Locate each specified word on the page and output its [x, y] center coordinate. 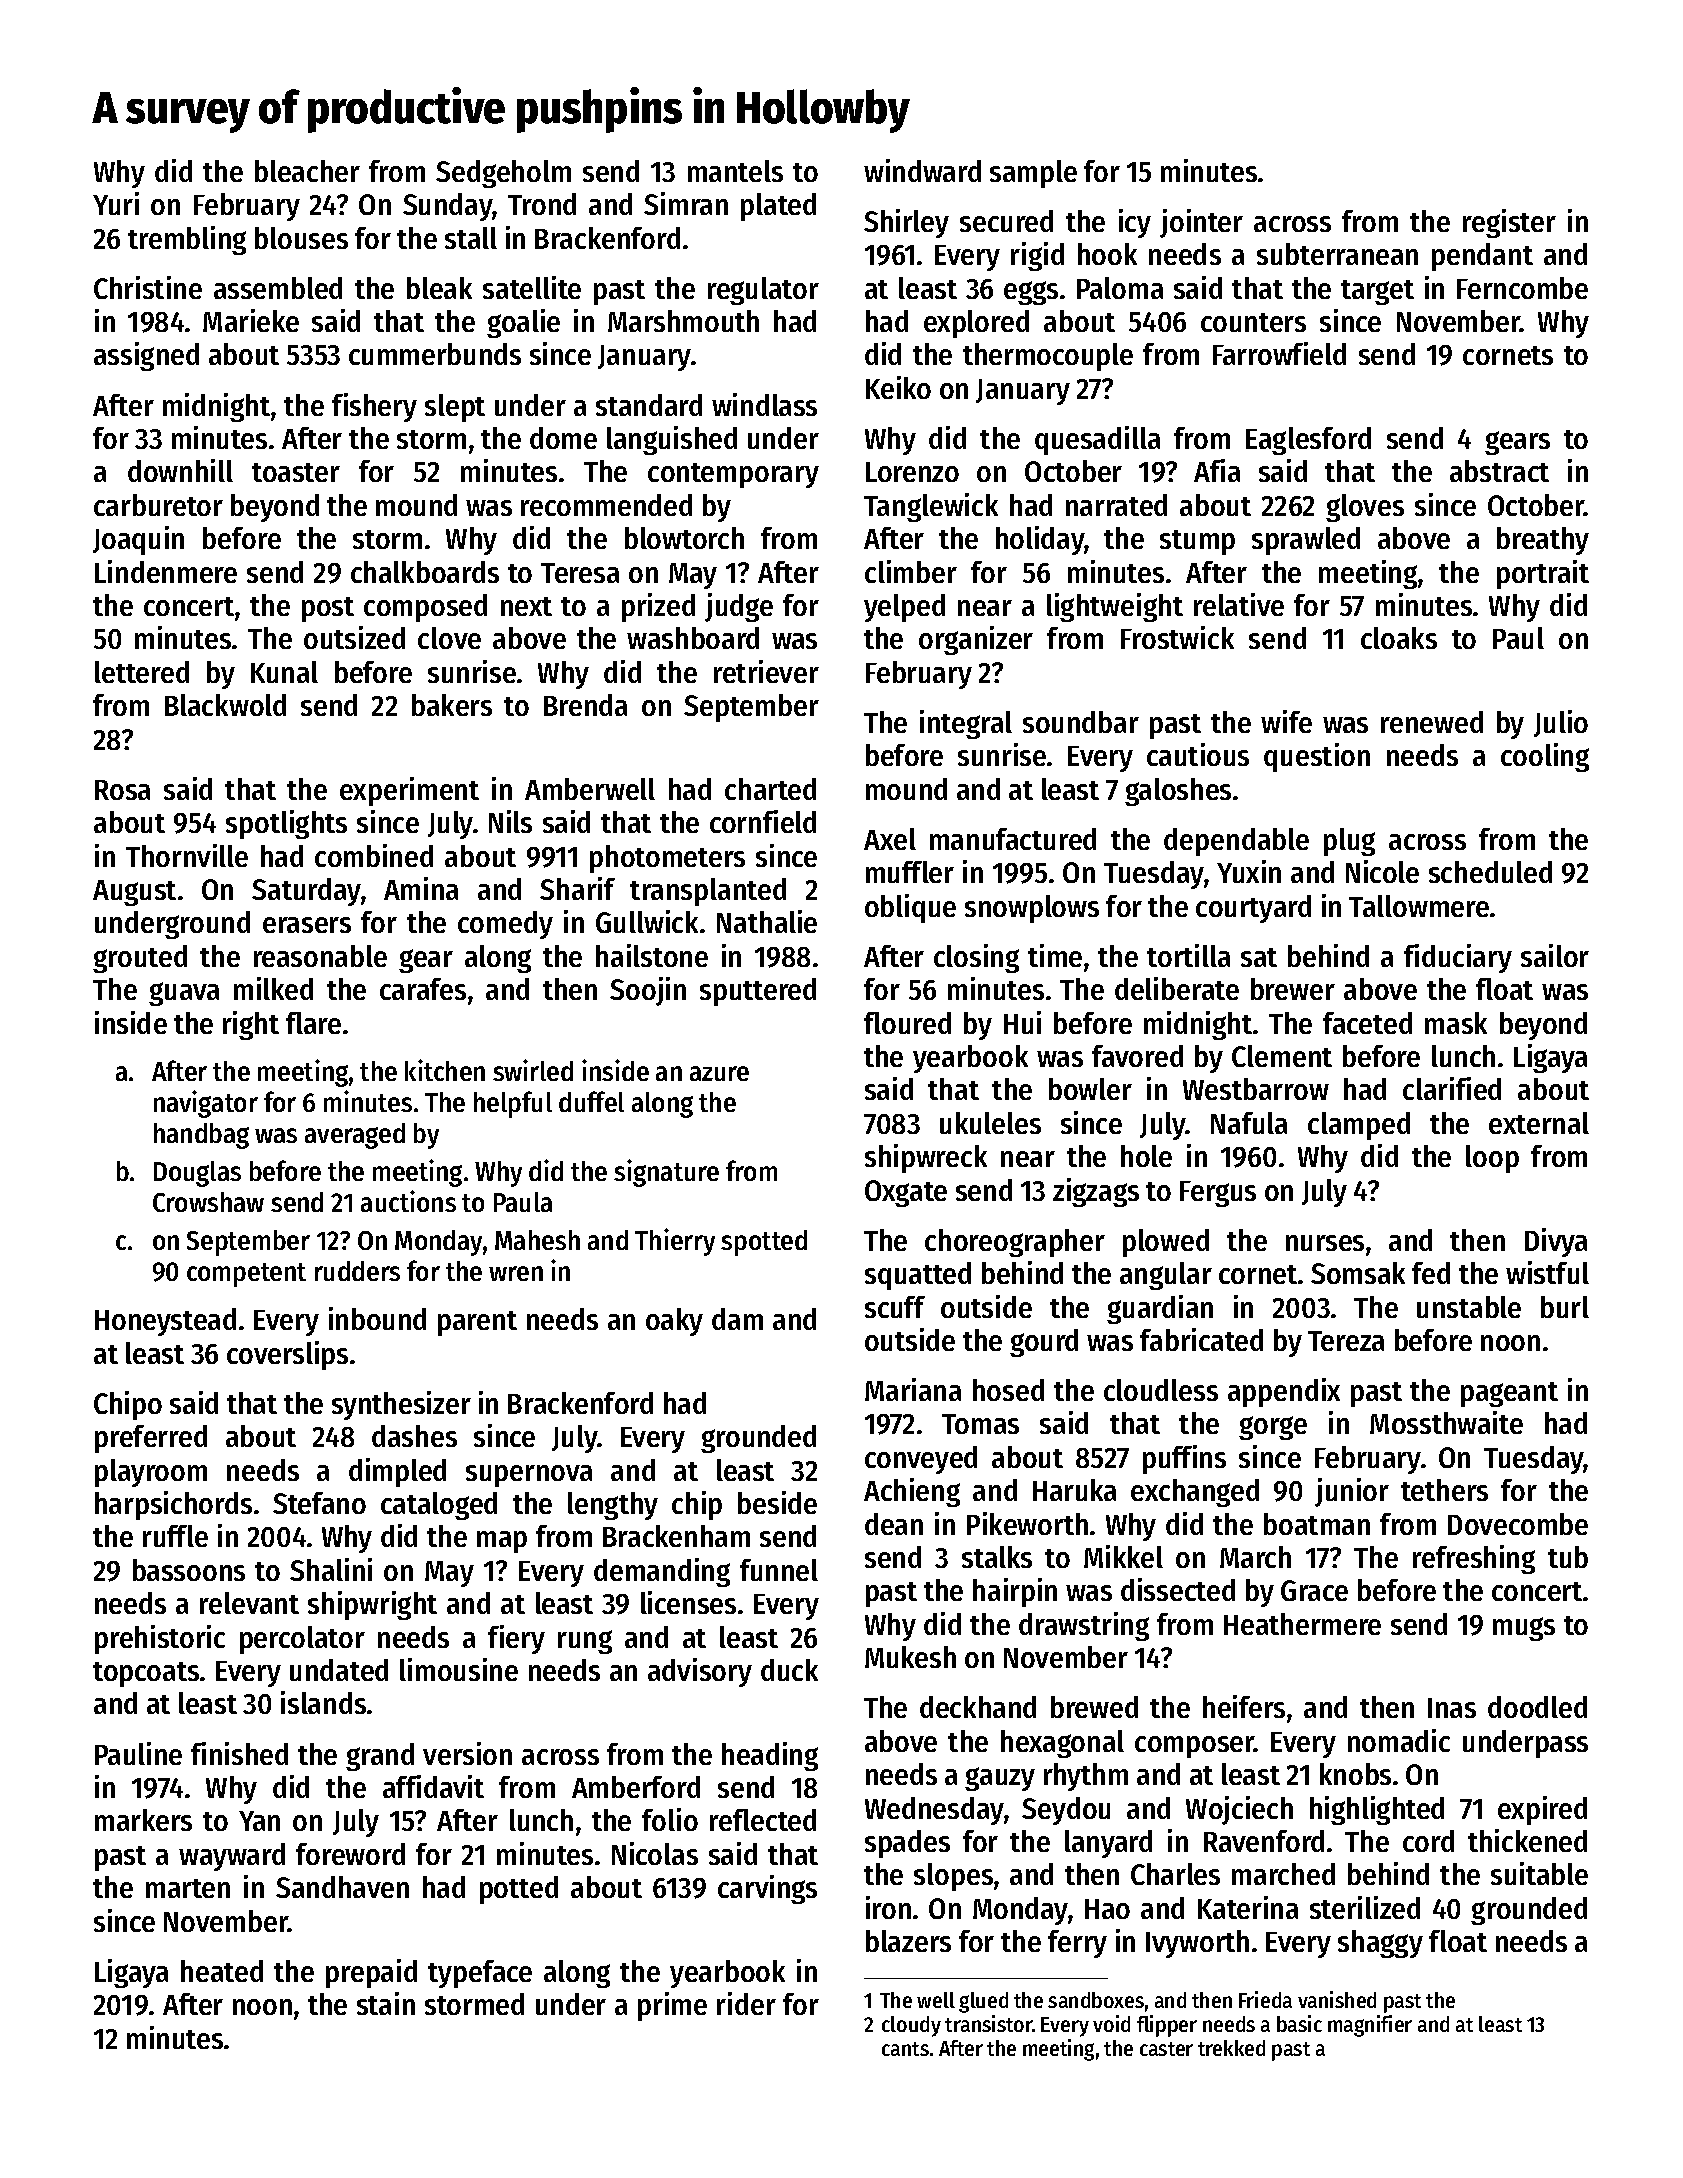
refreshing [1474, 1559]
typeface [480, 1974]
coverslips [287, 1355]
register [1509, 223]
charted [770, 789]
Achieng [912, 1492]
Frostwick [1177, 637]
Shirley [906, 223]
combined [374, 855]
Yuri [116, 203]
